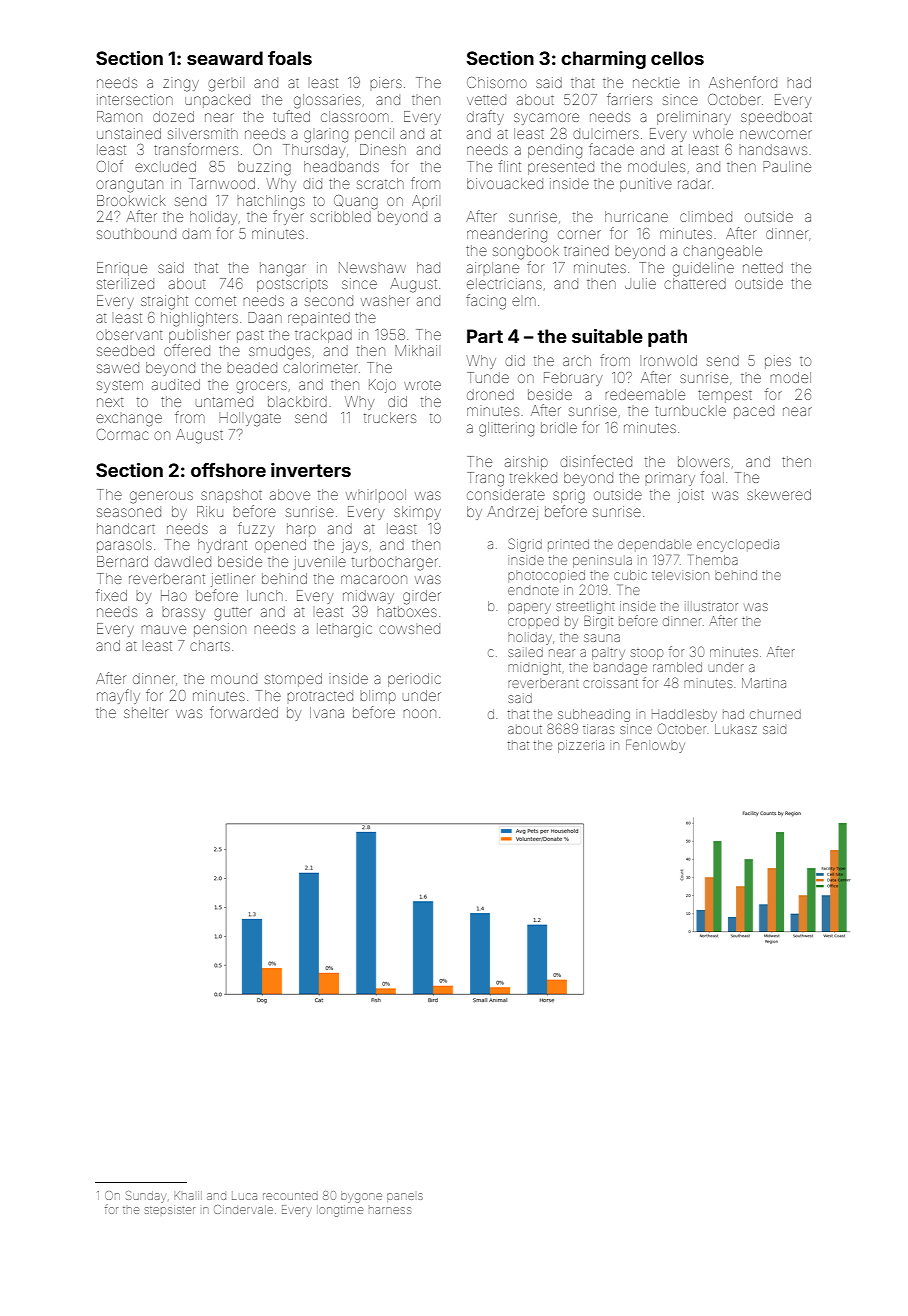  Describe the element at coordinates (327, 101) in the screenshot. I see `glossaries` at that location.
